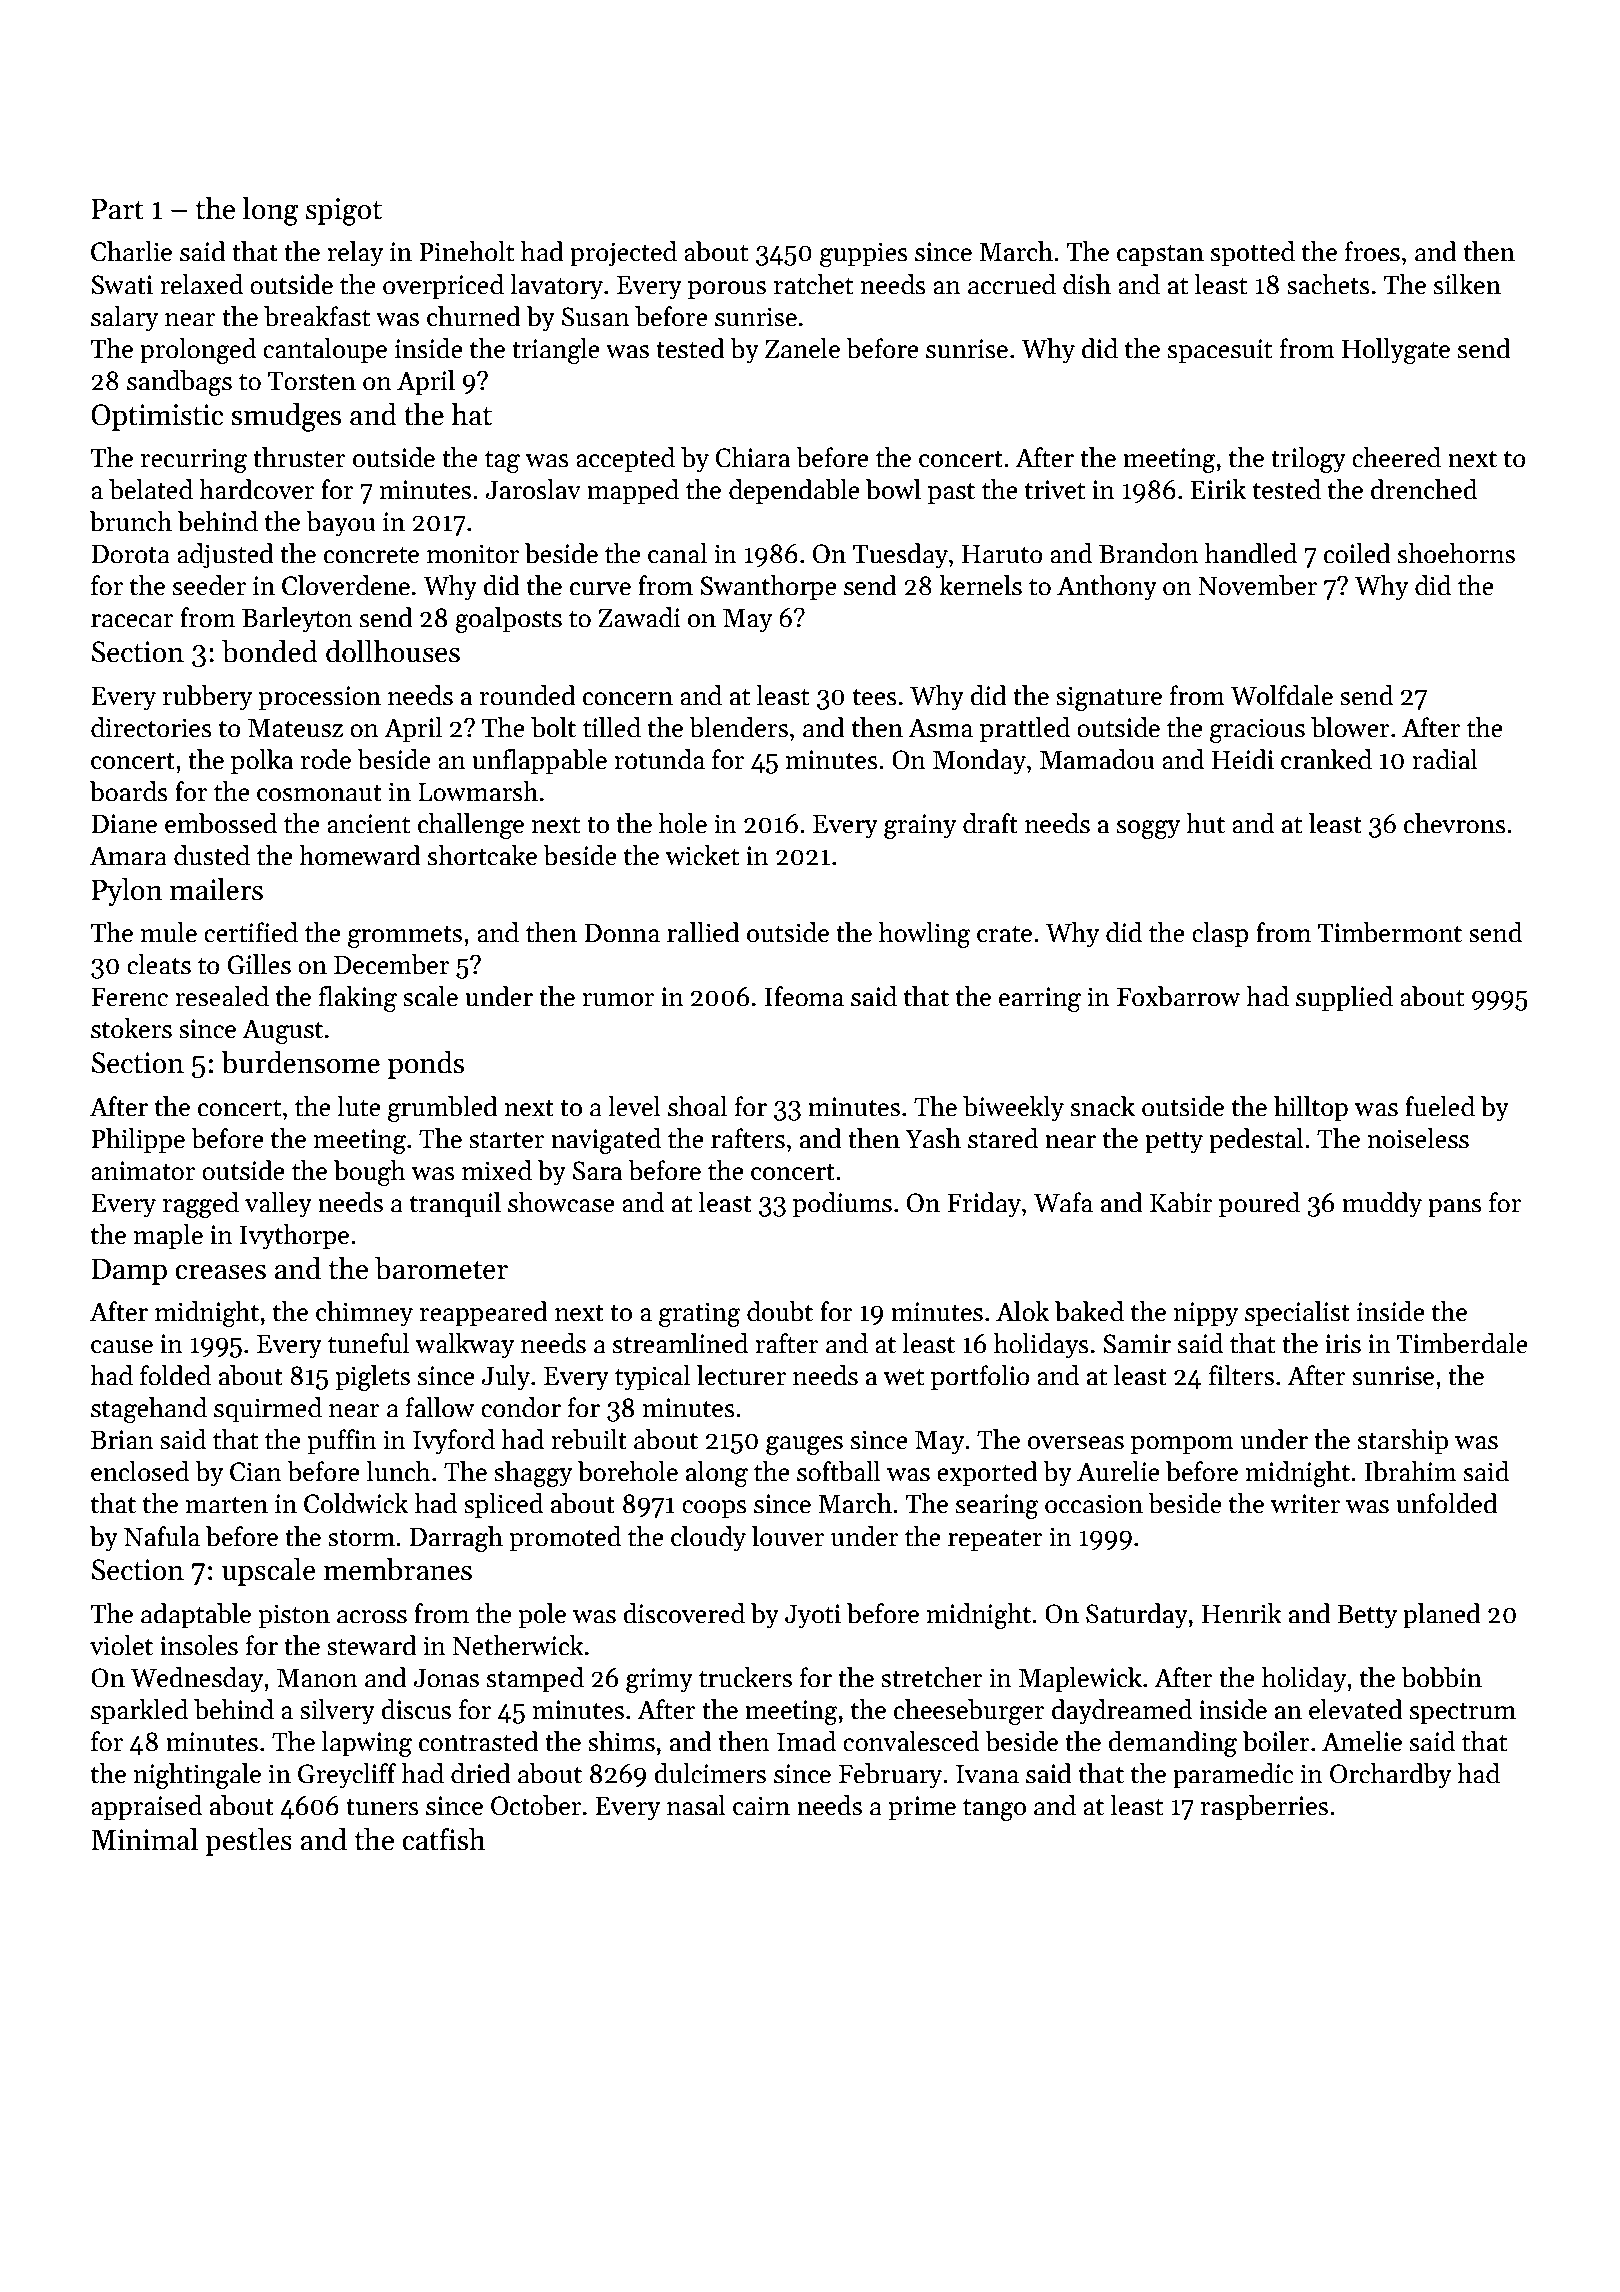 The width and height of the screenshot is (1620, 2292). I want to click on Foxbarrow, so click(1178, 996).
